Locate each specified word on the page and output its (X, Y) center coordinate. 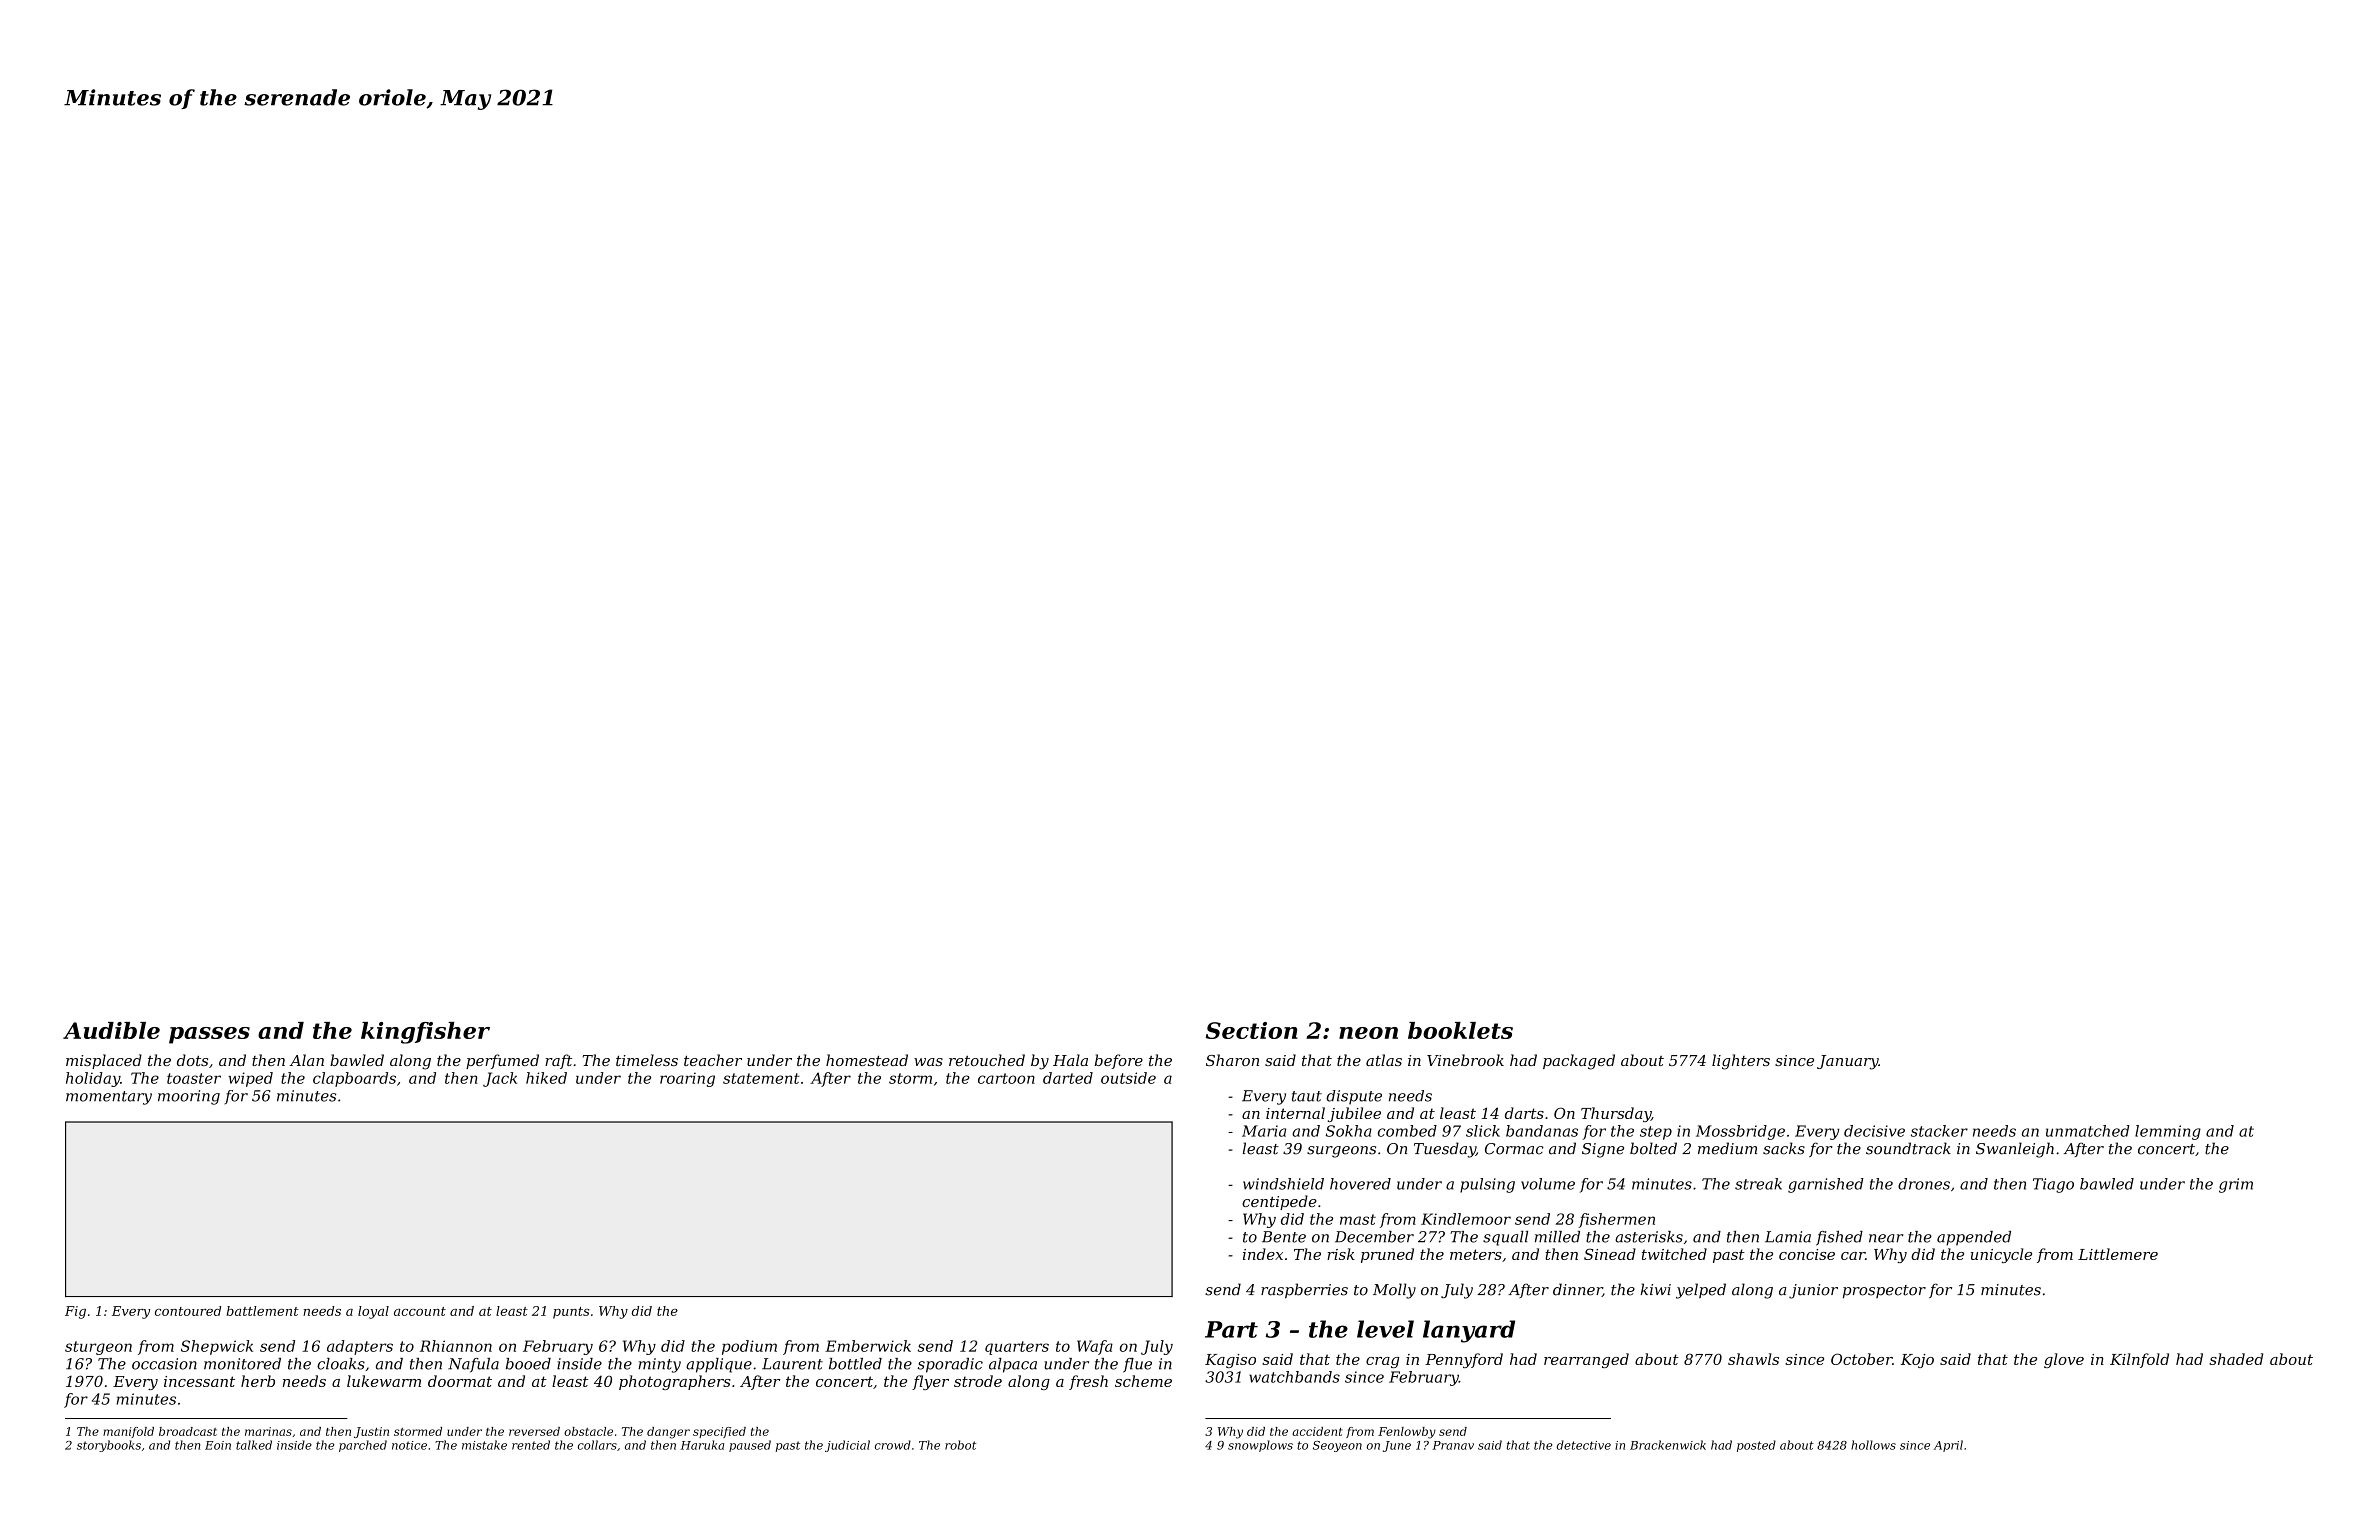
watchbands (1294, 1377)
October (1861, 1359)
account (420, 1311)
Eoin (218, 1445)
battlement (262, 1311)
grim (2236, 1185)
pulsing (1487, 1185)
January (1847, 1062)
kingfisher (425, 1033)
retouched (987, 1060)
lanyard (1469, 1331)
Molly (1394, 1291)
